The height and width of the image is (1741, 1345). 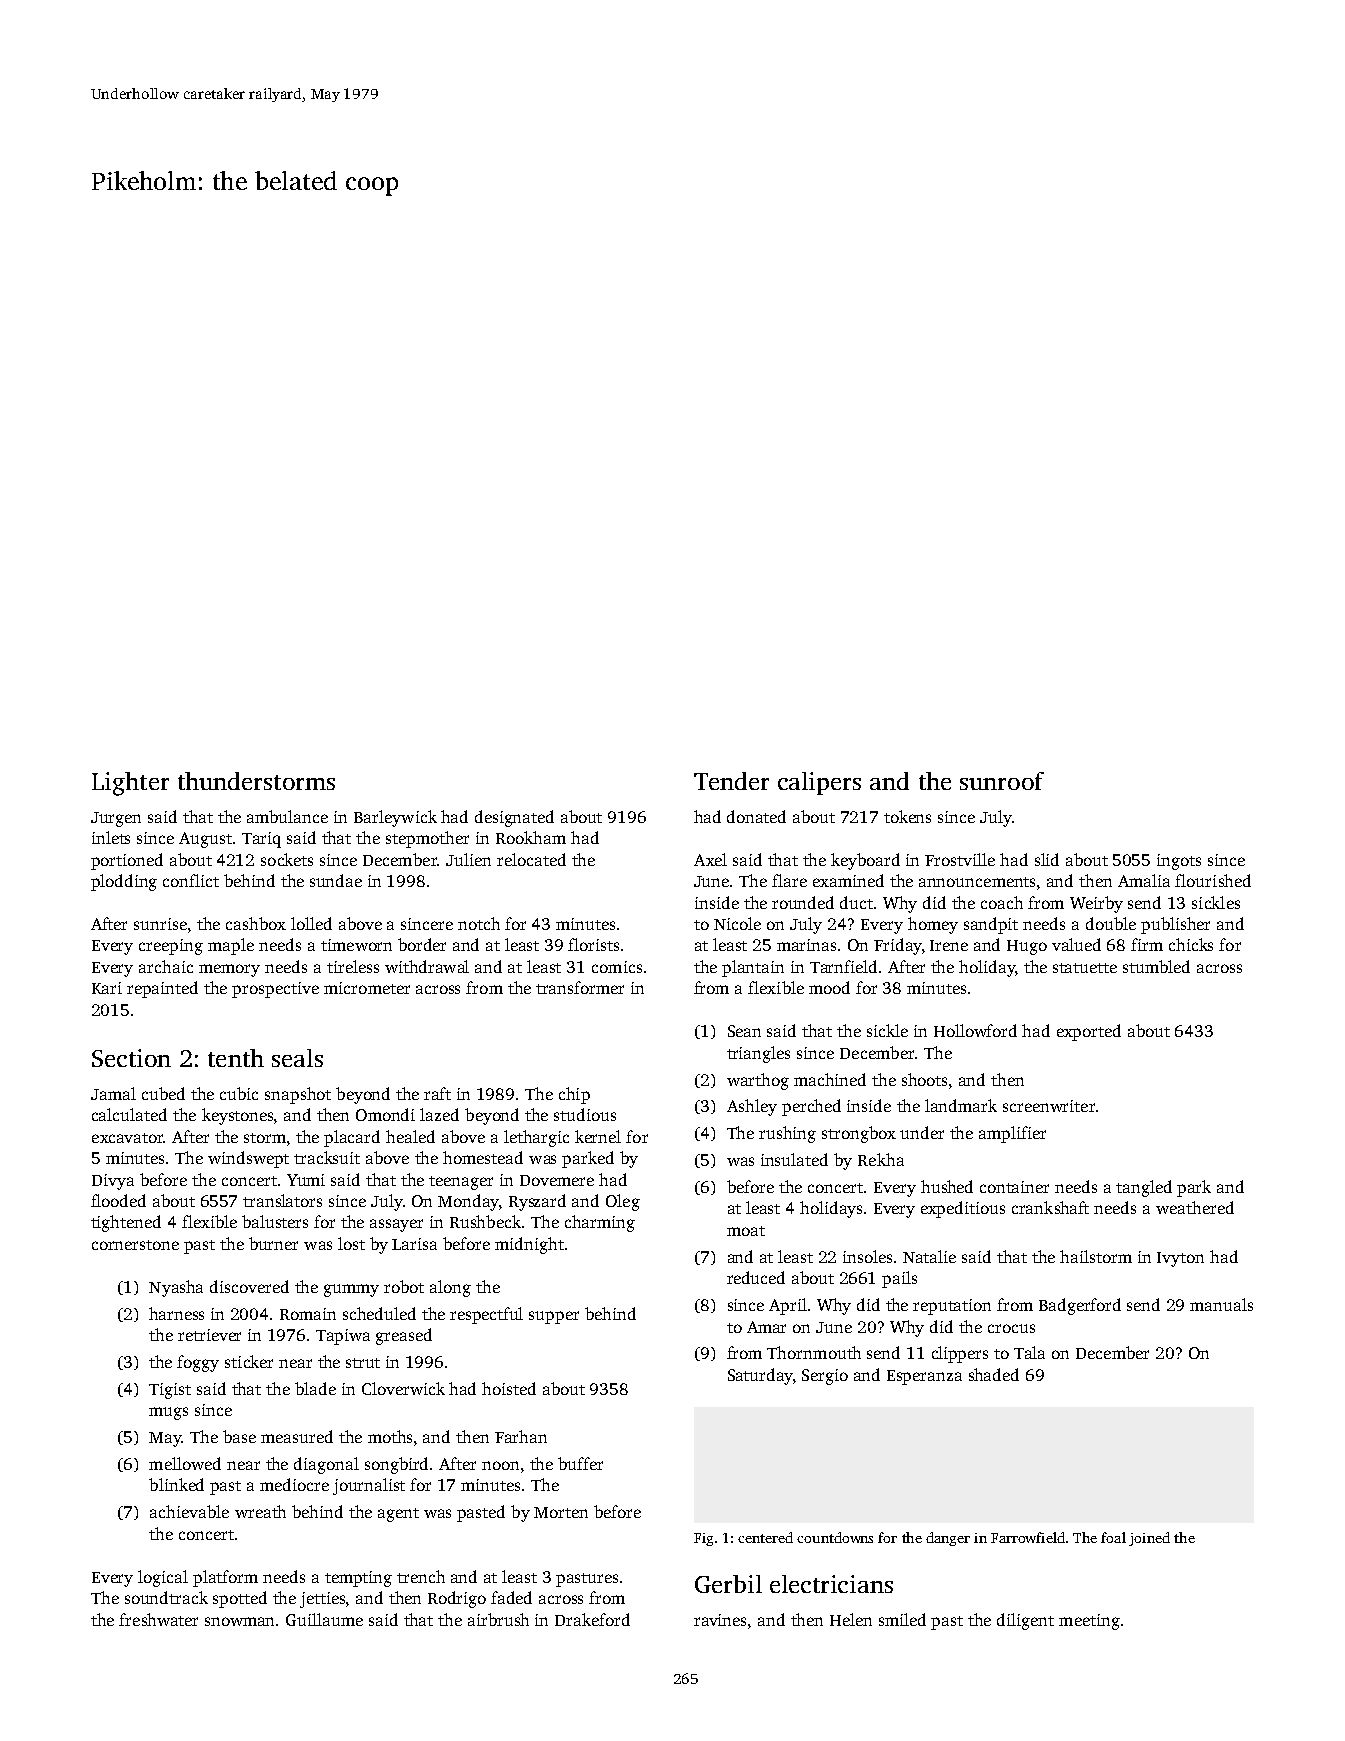 I want to click on journalist, so click(x=369, y=1486).
